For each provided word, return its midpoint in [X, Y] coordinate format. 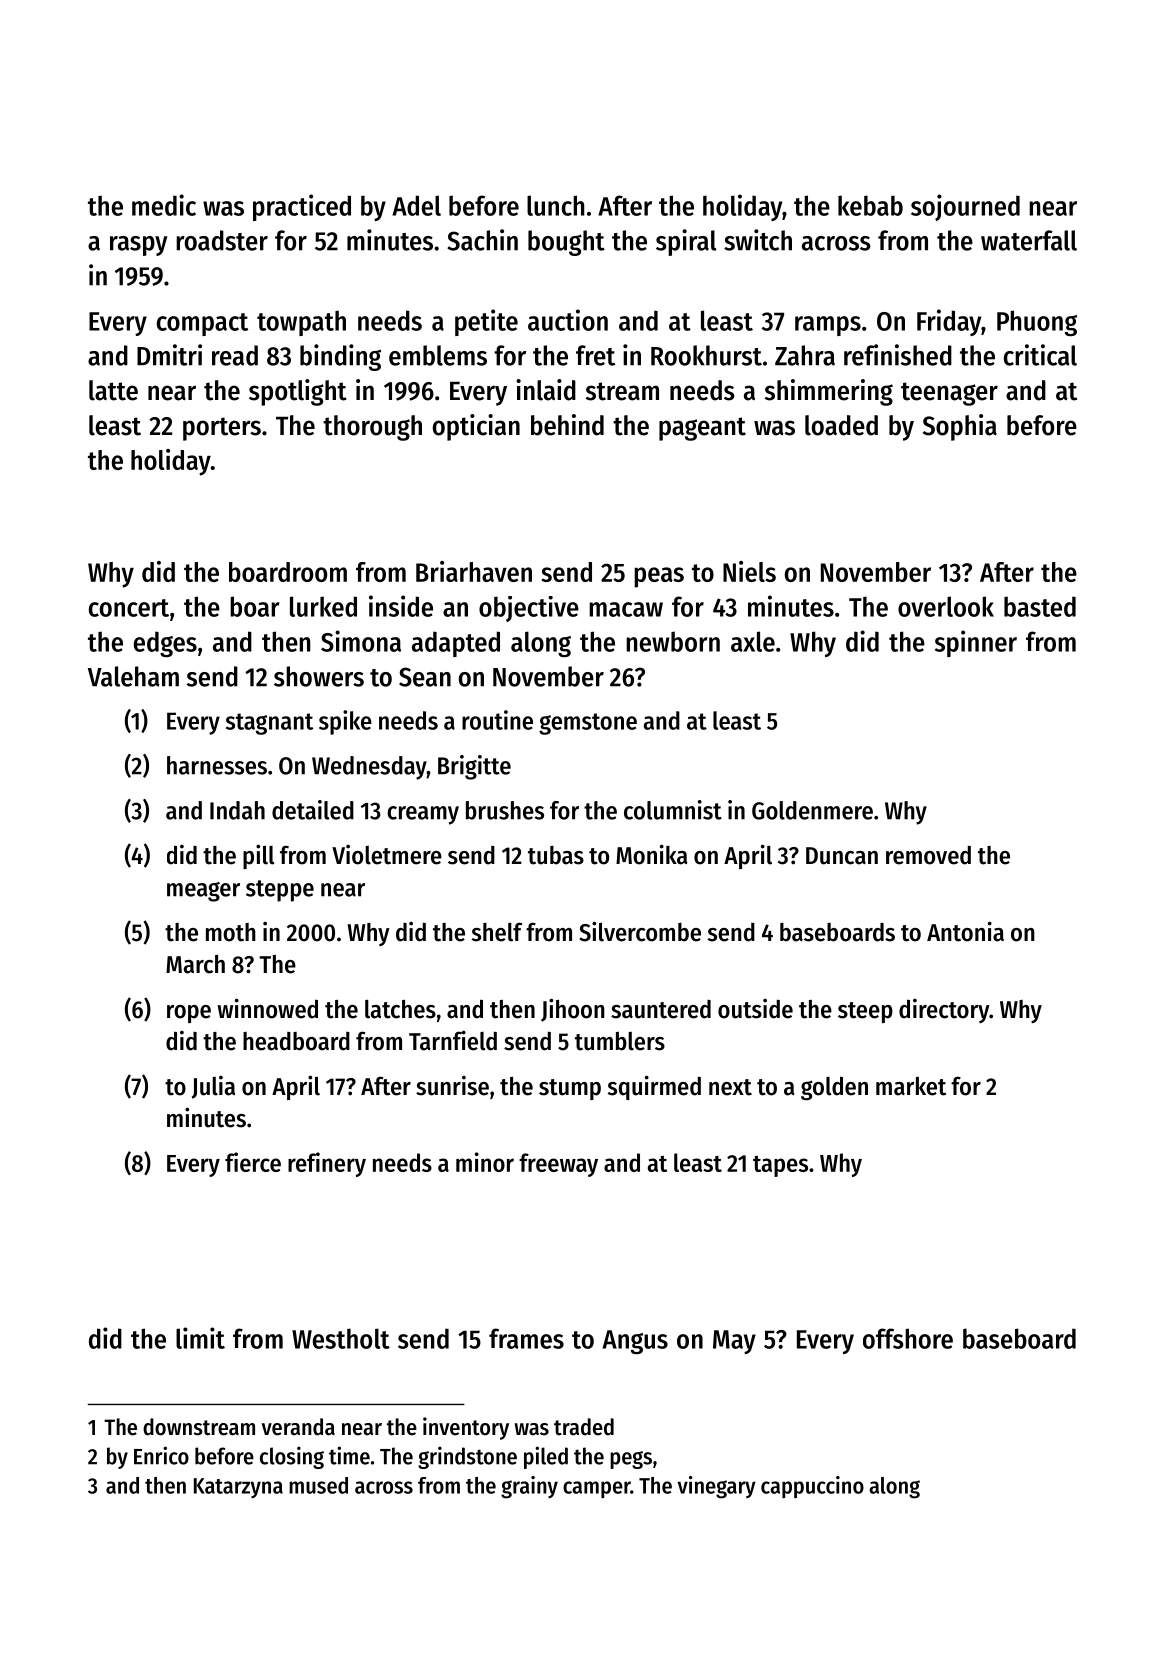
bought [566, 243]
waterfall [1029, 240]
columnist [673, 810]
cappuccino [812, 1487]
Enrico [161, 1455]
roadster [222, 240]
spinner [976, 643]
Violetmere [387, 855]
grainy [529, 1487]
